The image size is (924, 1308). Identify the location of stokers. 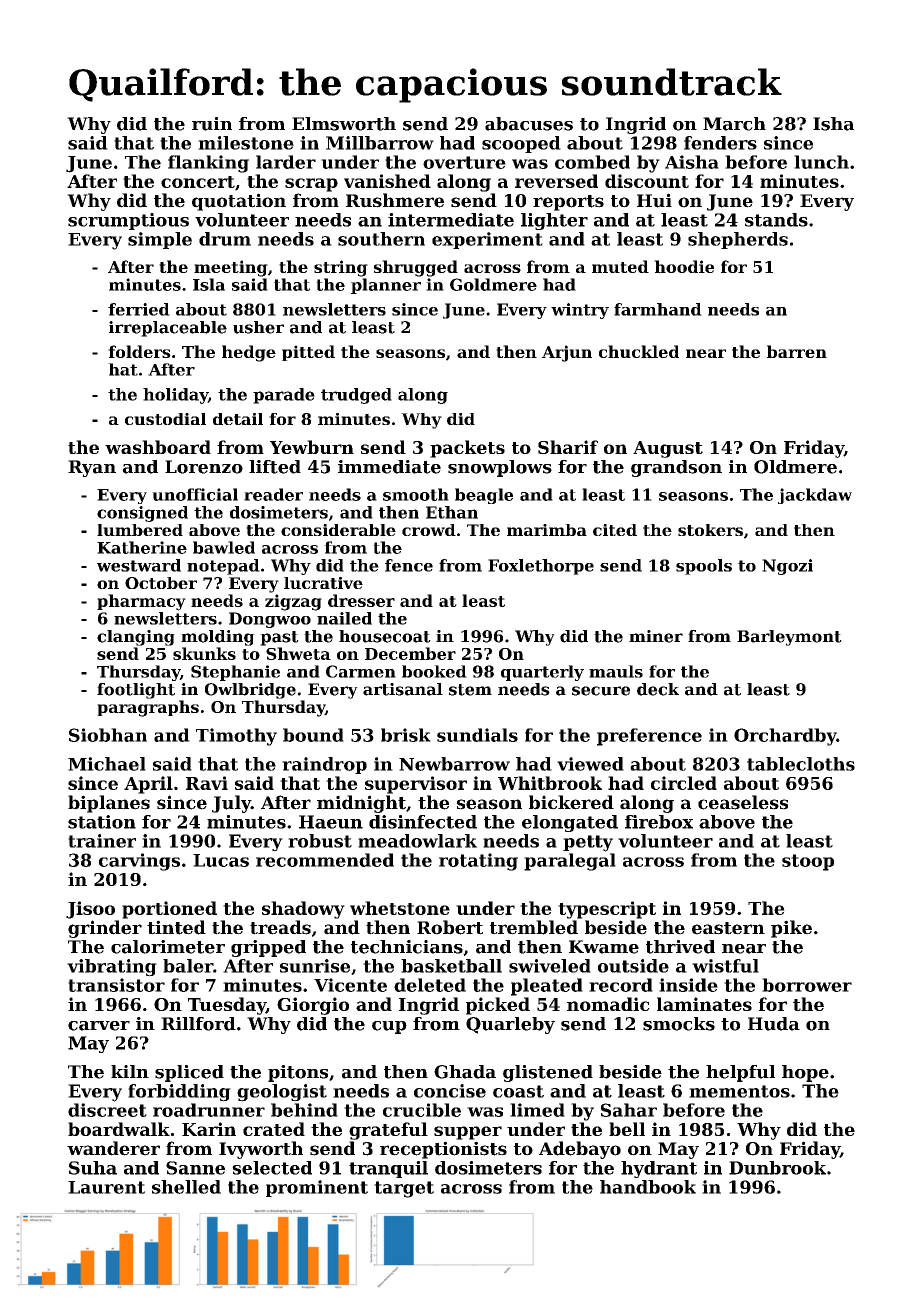
(710, 530).
